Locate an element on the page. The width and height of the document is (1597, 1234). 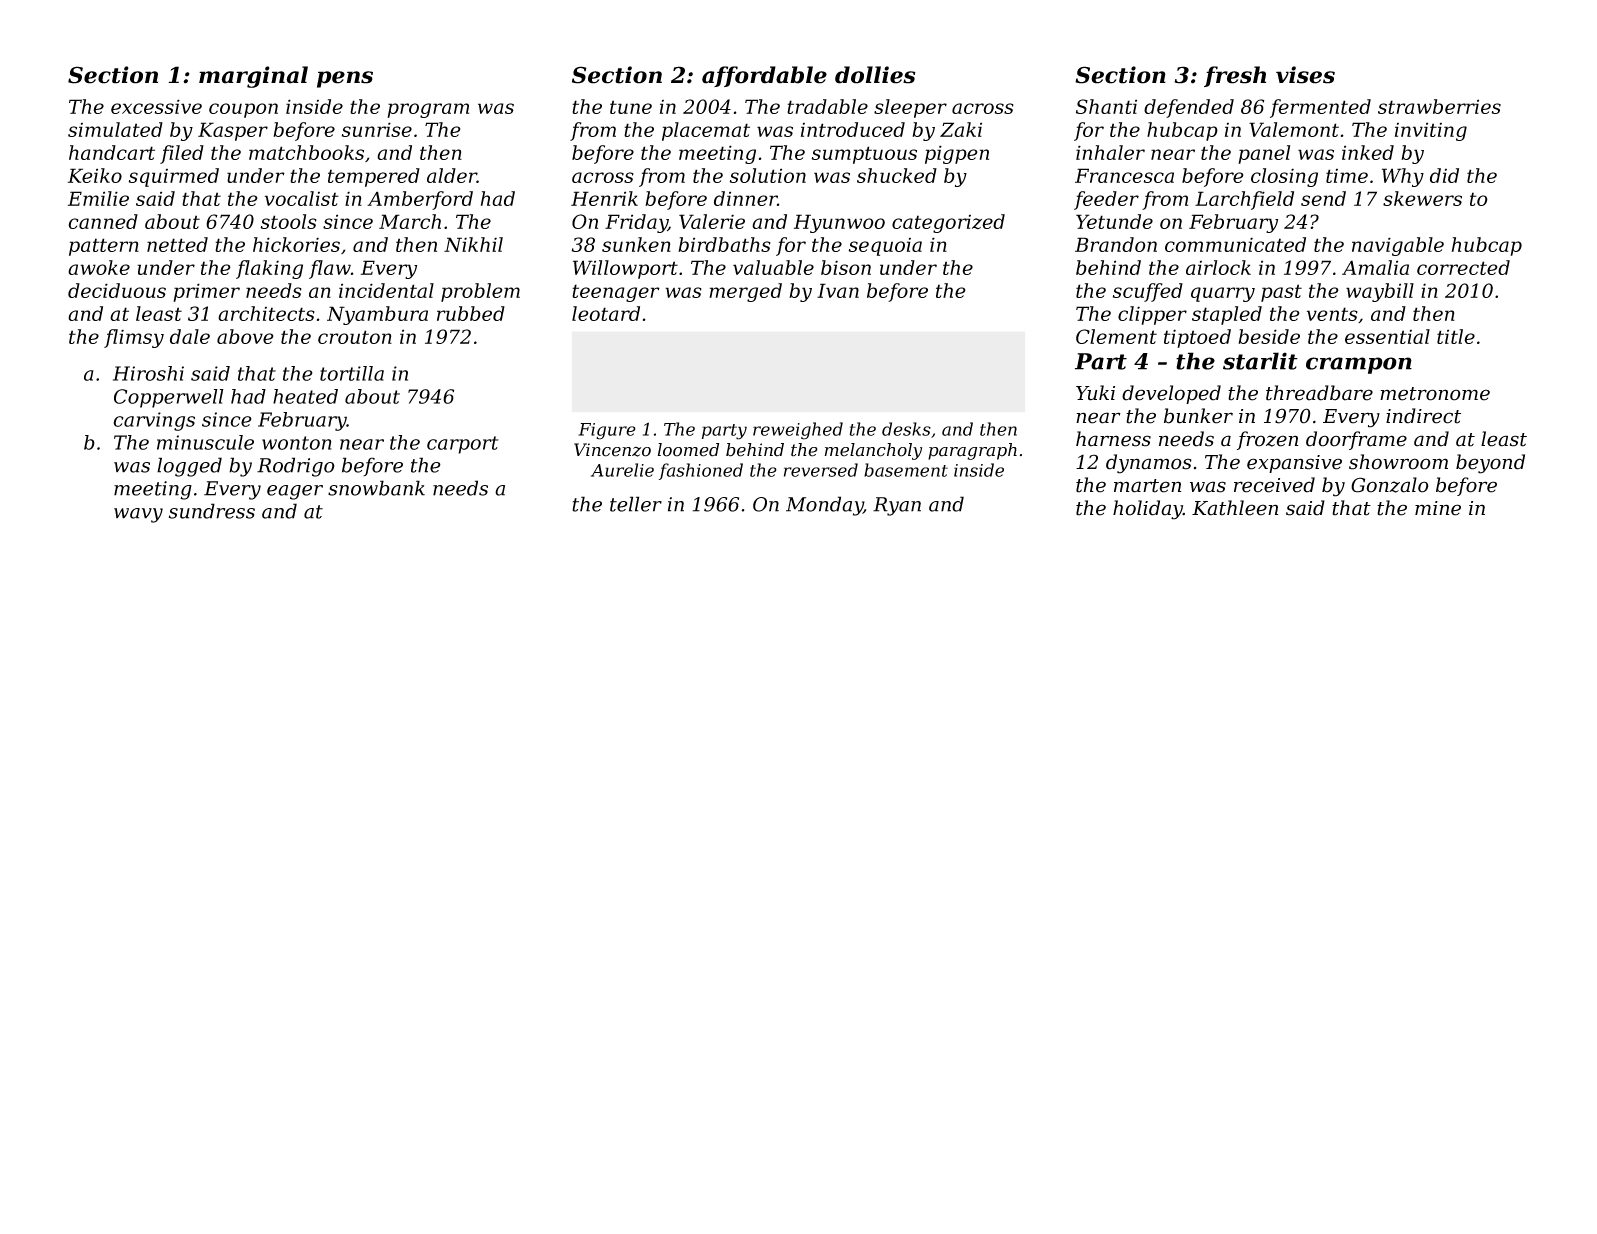
communicated is located at coordinates (1235, 244).
